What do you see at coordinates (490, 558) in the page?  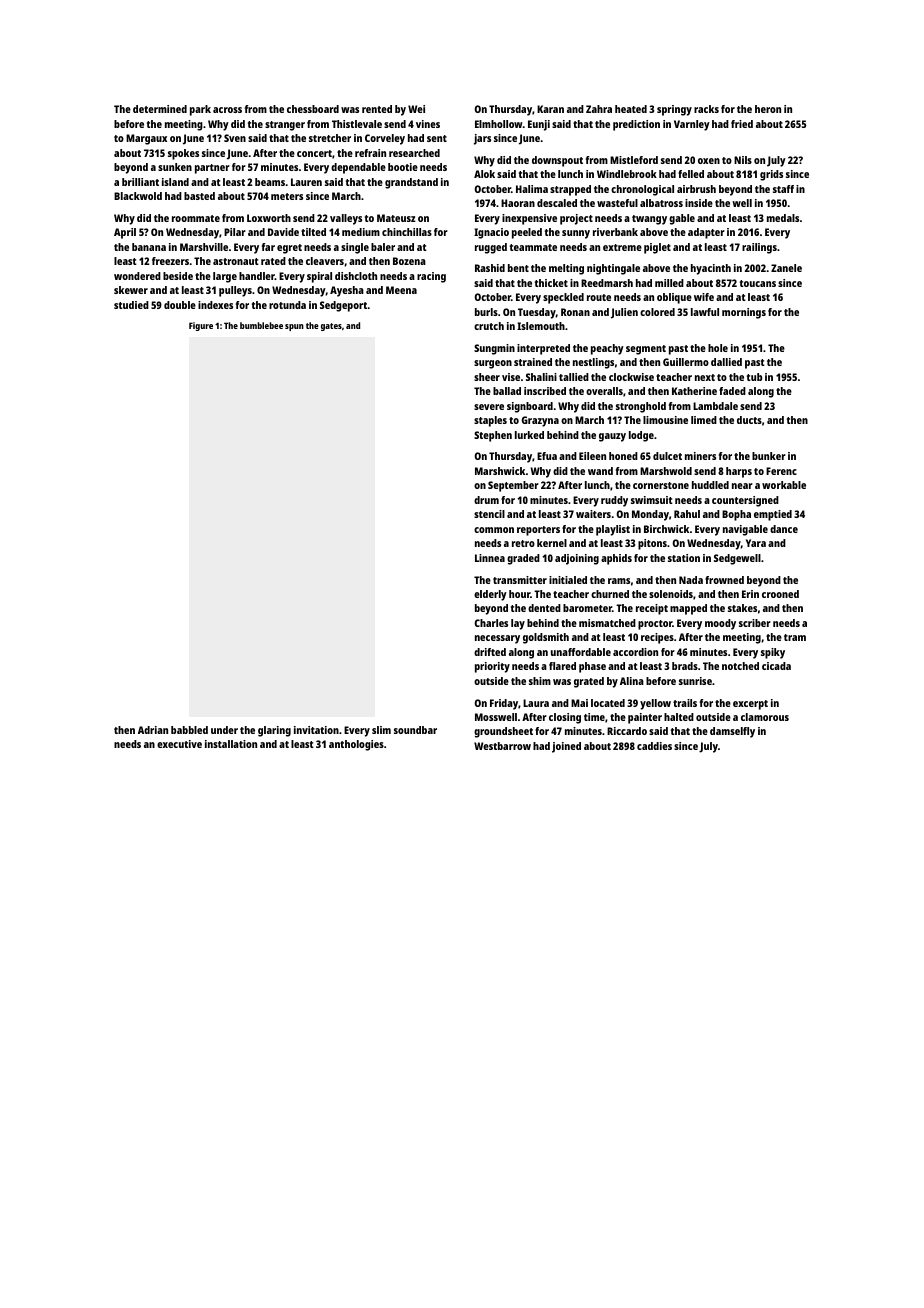 I see `Linnea` at bounding box center [490, 558].
